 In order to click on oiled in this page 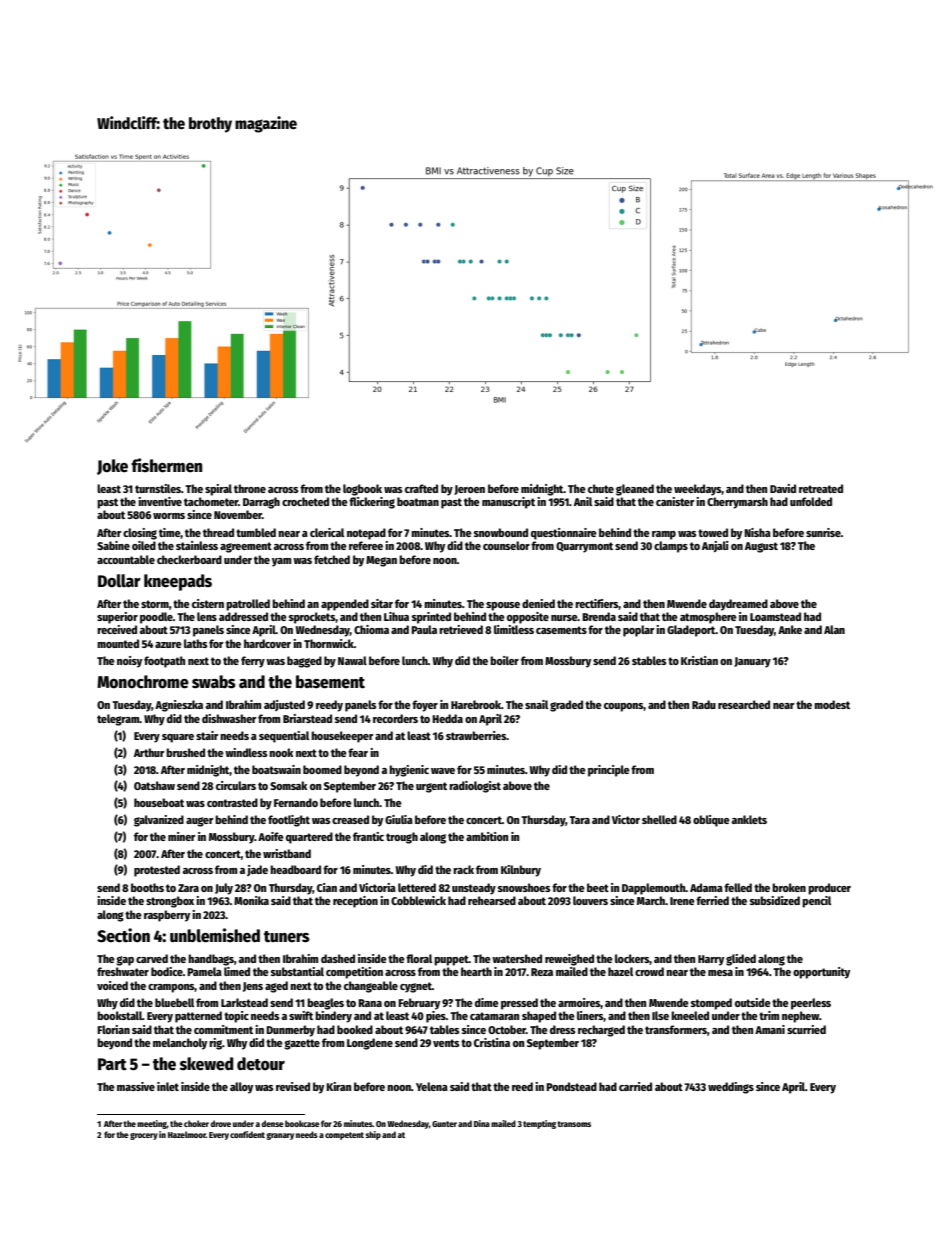, I will do `click(144, 545)`.
